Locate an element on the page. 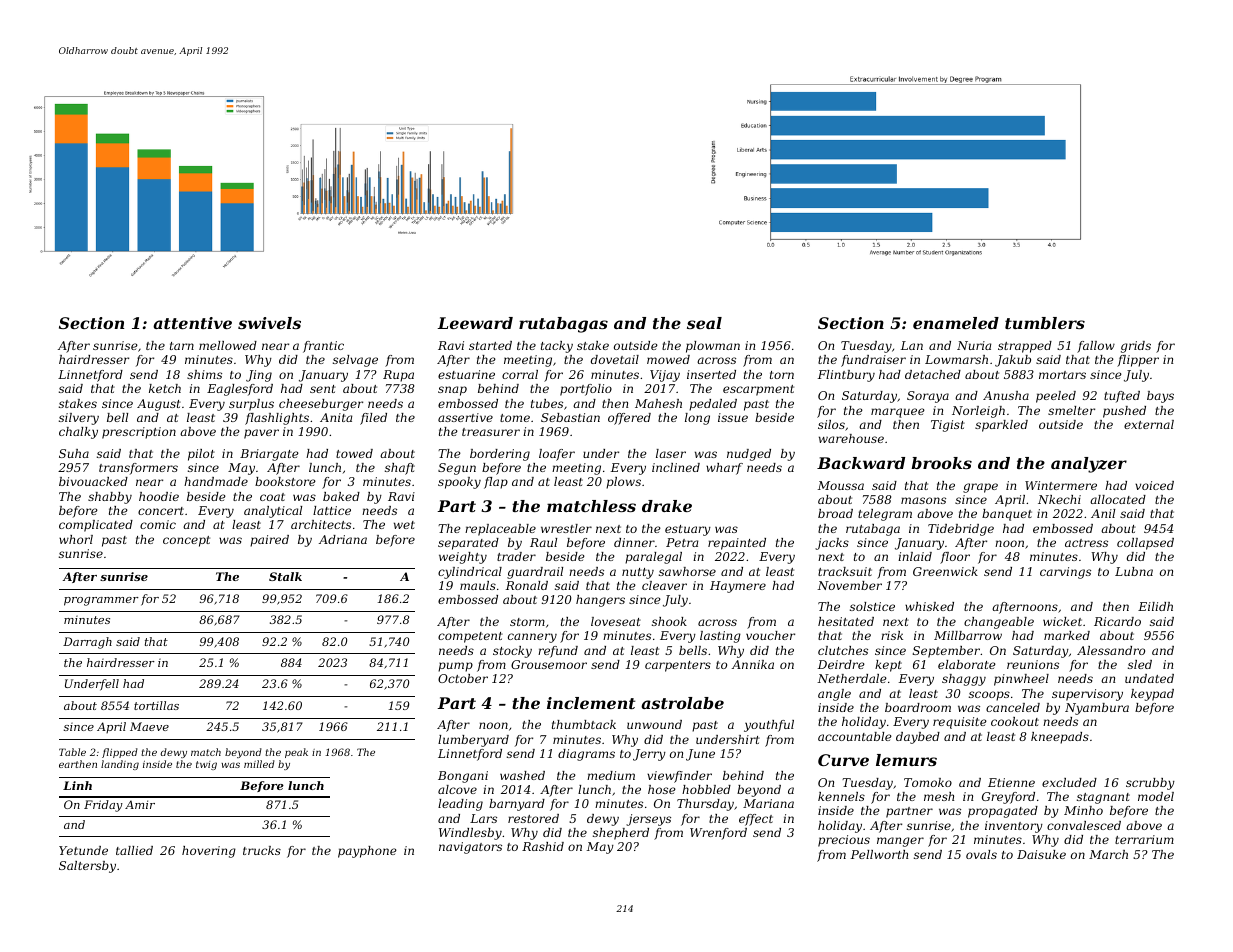 The image size is (1233, 952). Ricardo is located at coordinates (1117, 621).
